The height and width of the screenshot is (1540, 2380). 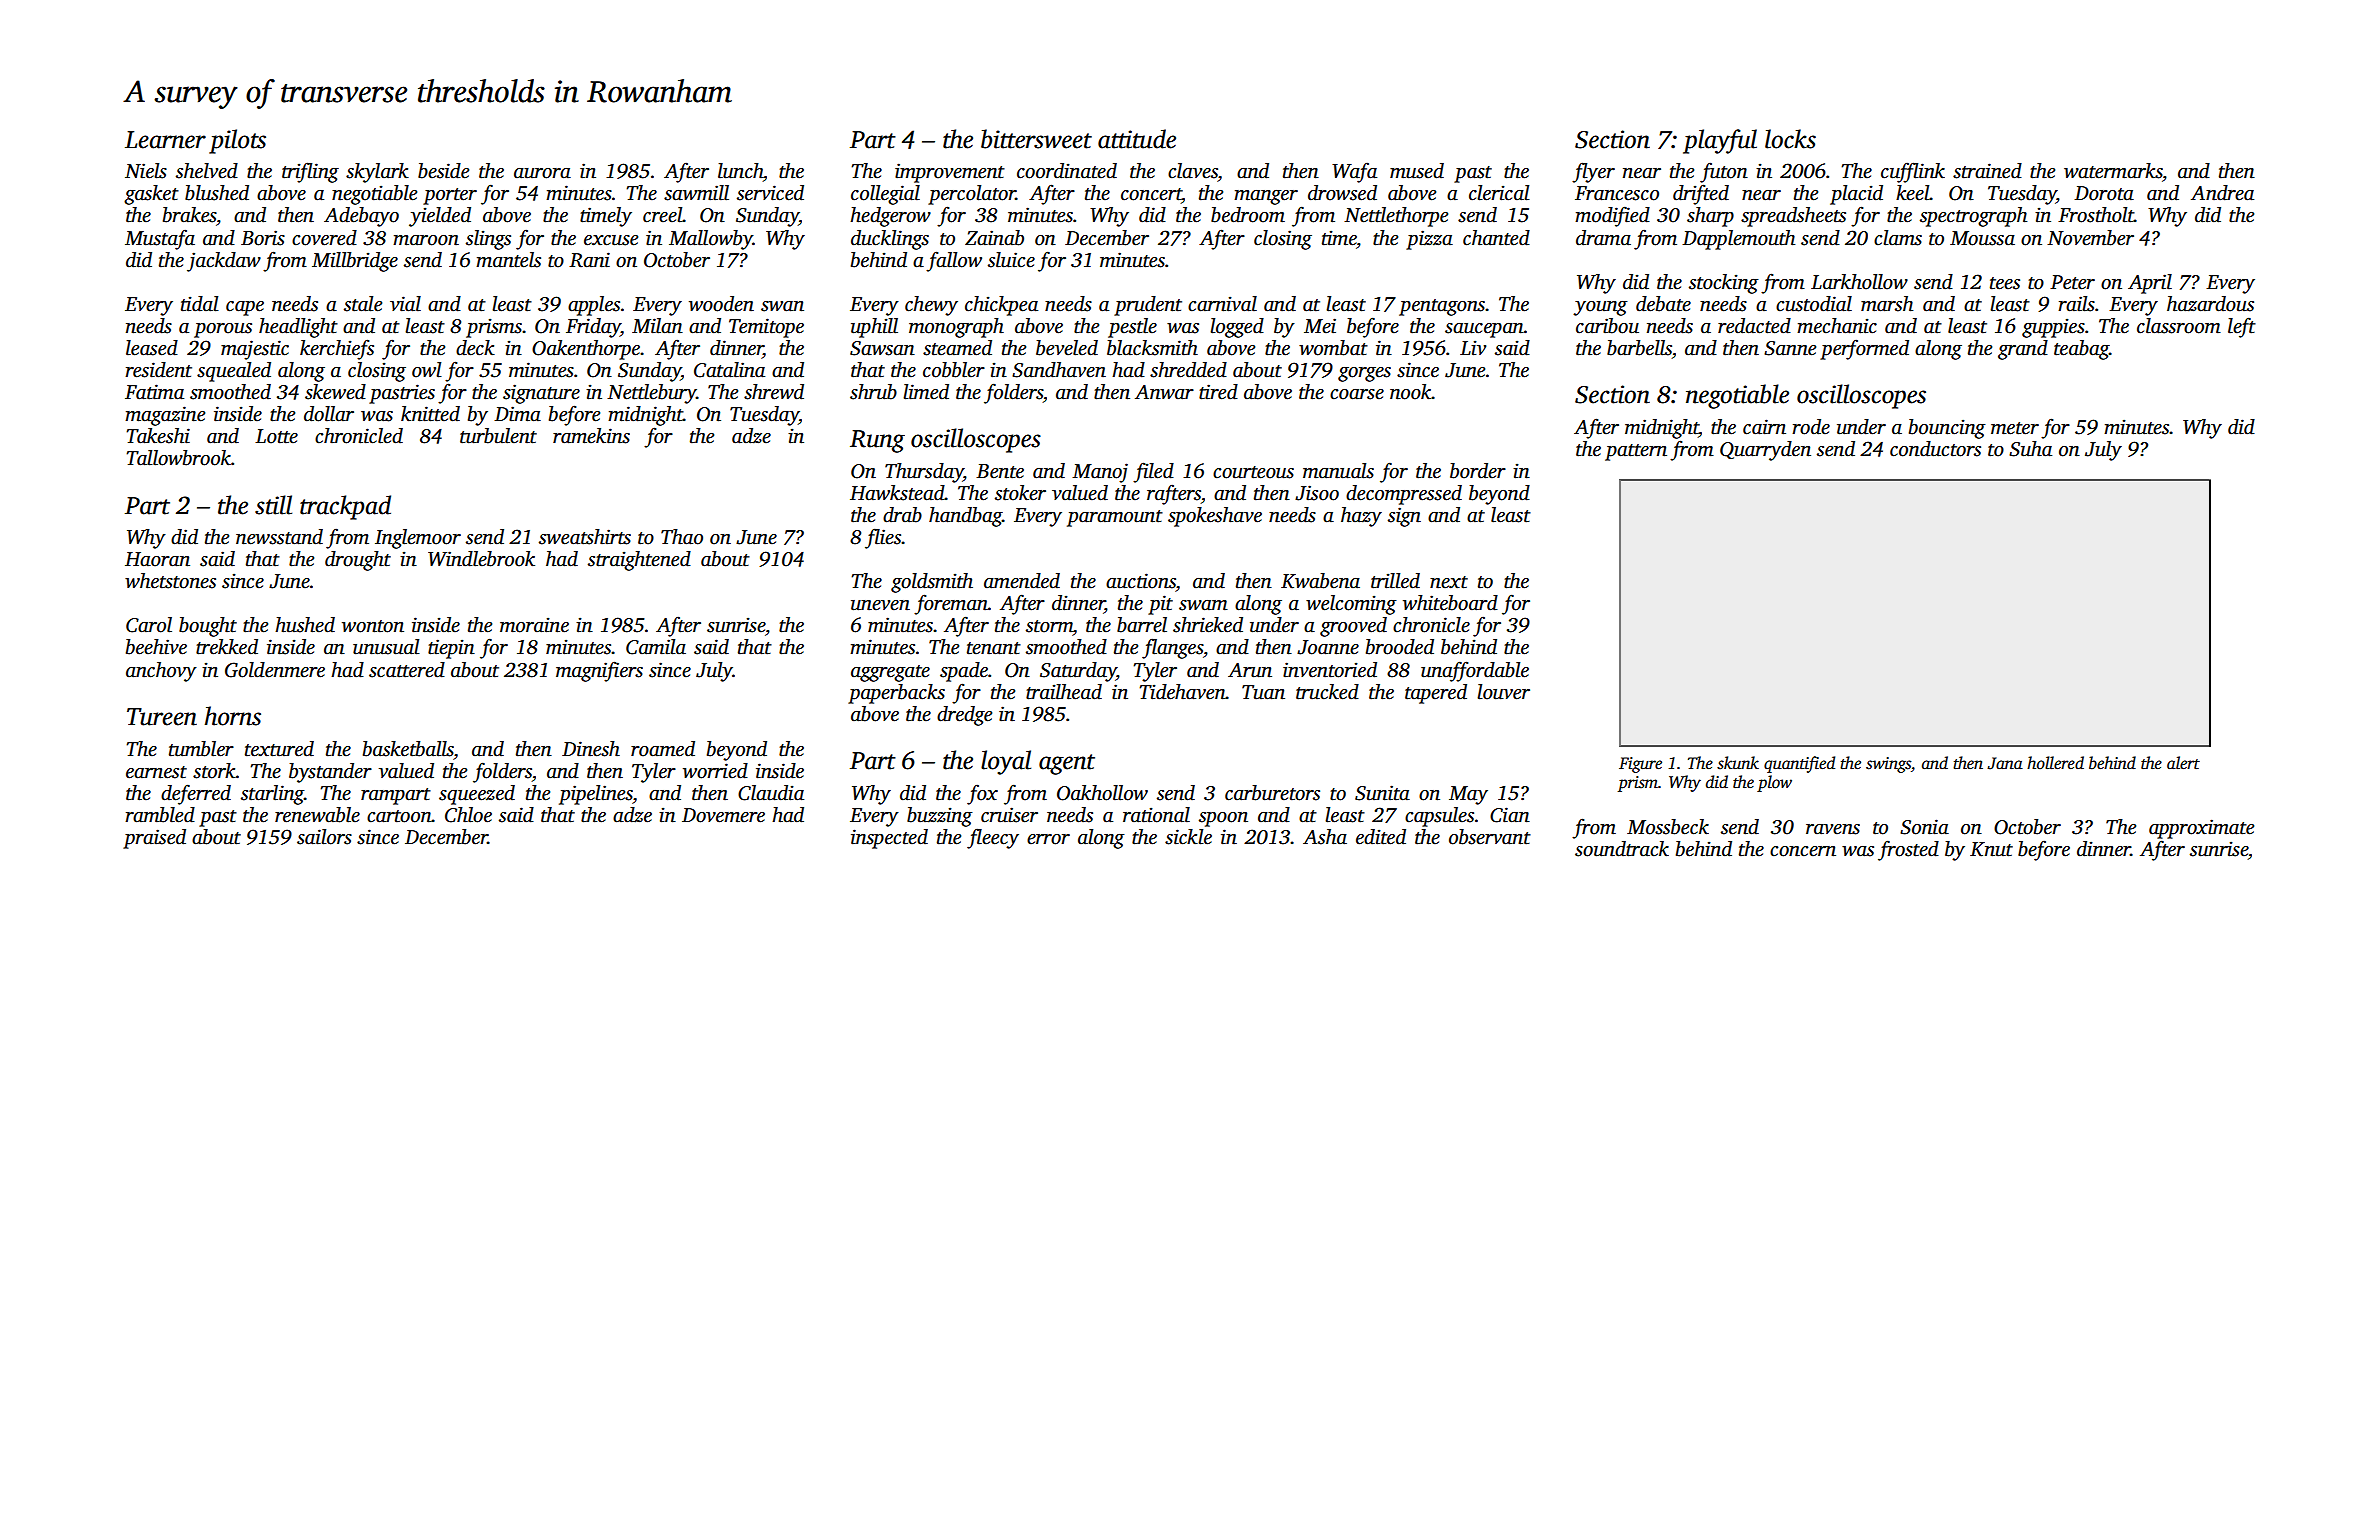 I want to click on teabag, so click(x=2081, y=350).
